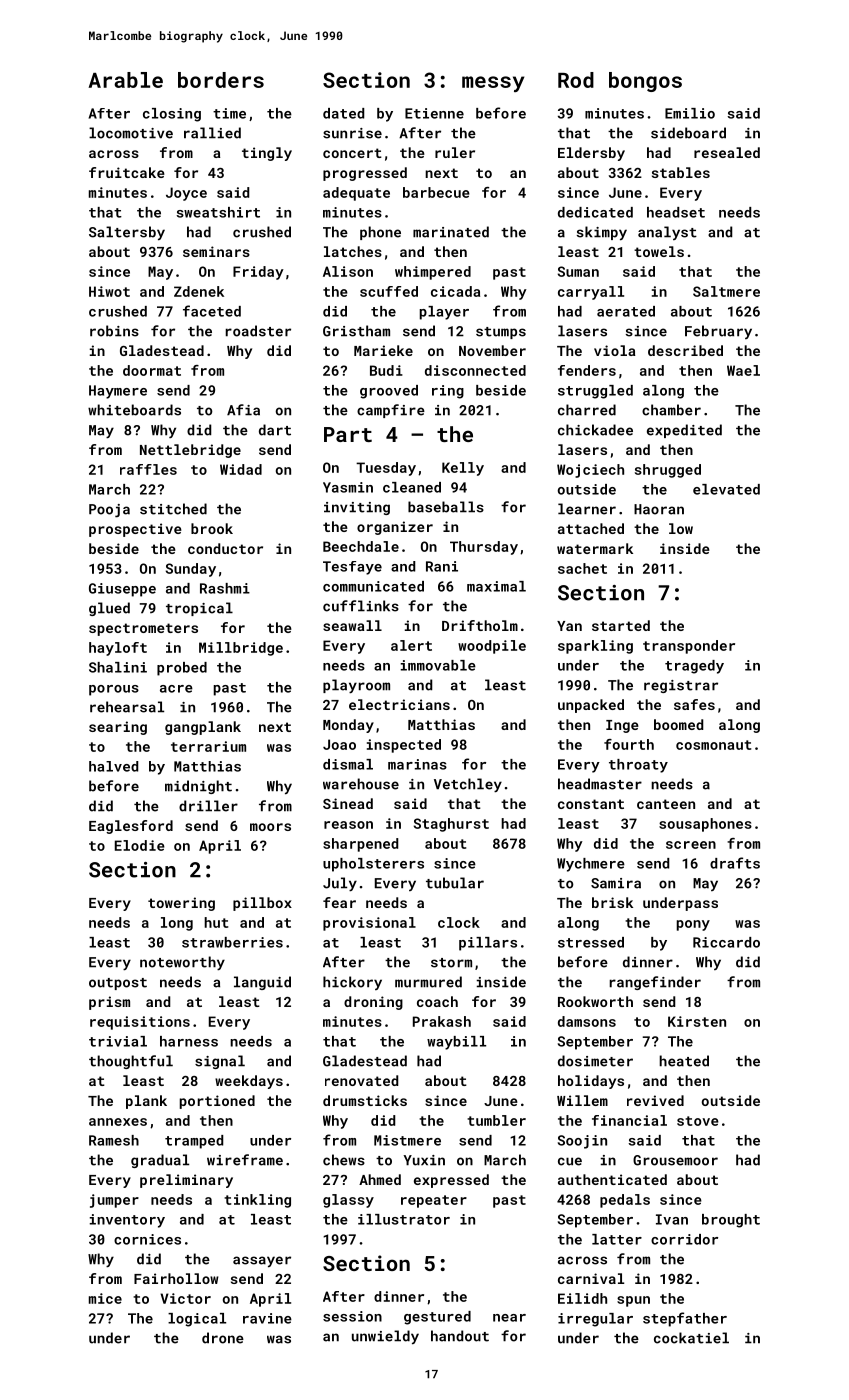 Image resolution: width=849 pixels, height=1400 pixels. I want to click on moors, so click(270, 827).
